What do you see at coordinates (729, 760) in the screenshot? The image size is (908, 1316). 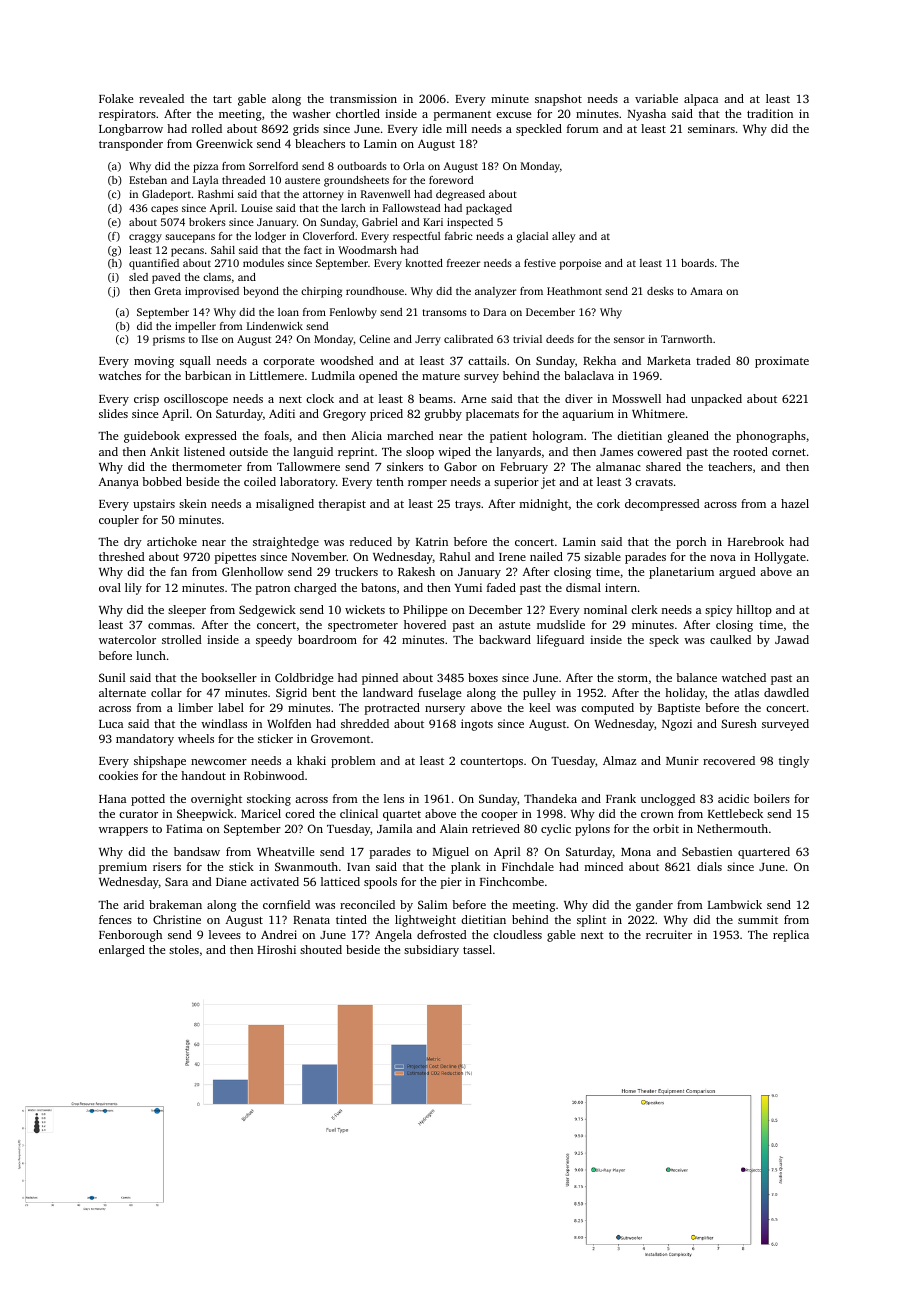 I see `recovered` at bounding box center [729, 760].
